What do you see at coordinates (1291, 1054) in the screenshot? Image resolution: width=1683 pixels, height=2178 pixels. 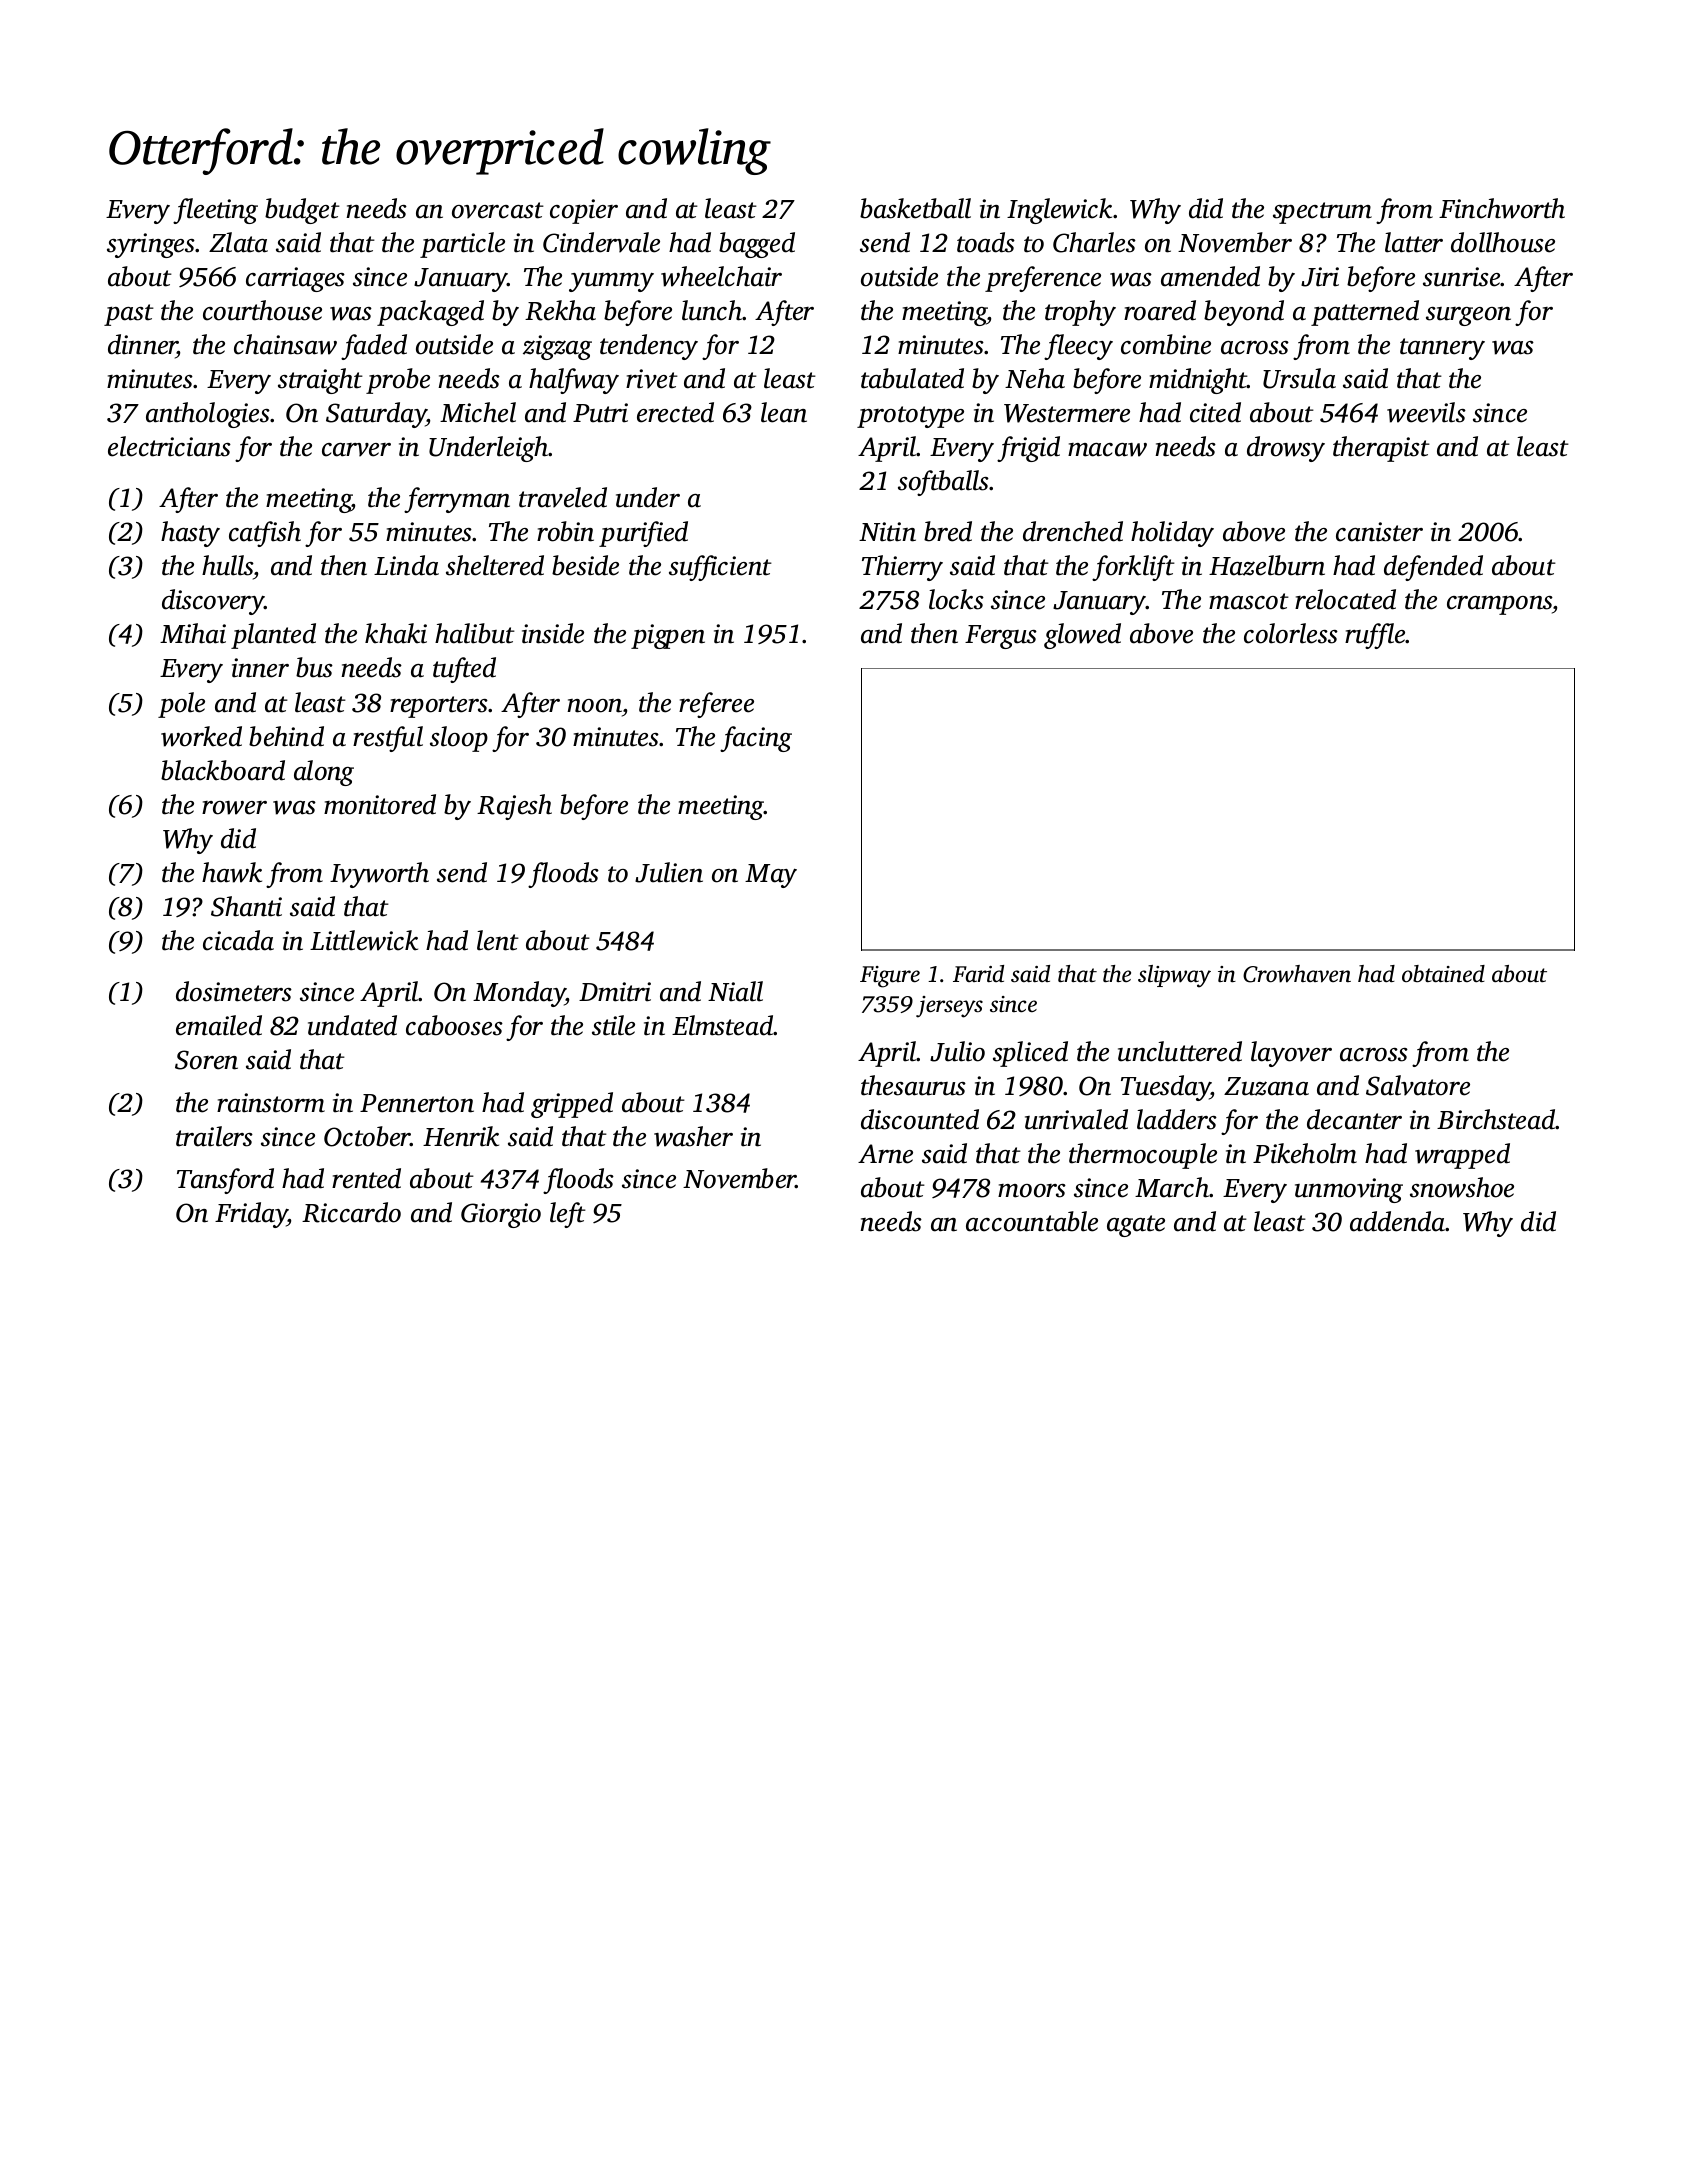 I see `layover` at bounding box center [1291, 1054].
